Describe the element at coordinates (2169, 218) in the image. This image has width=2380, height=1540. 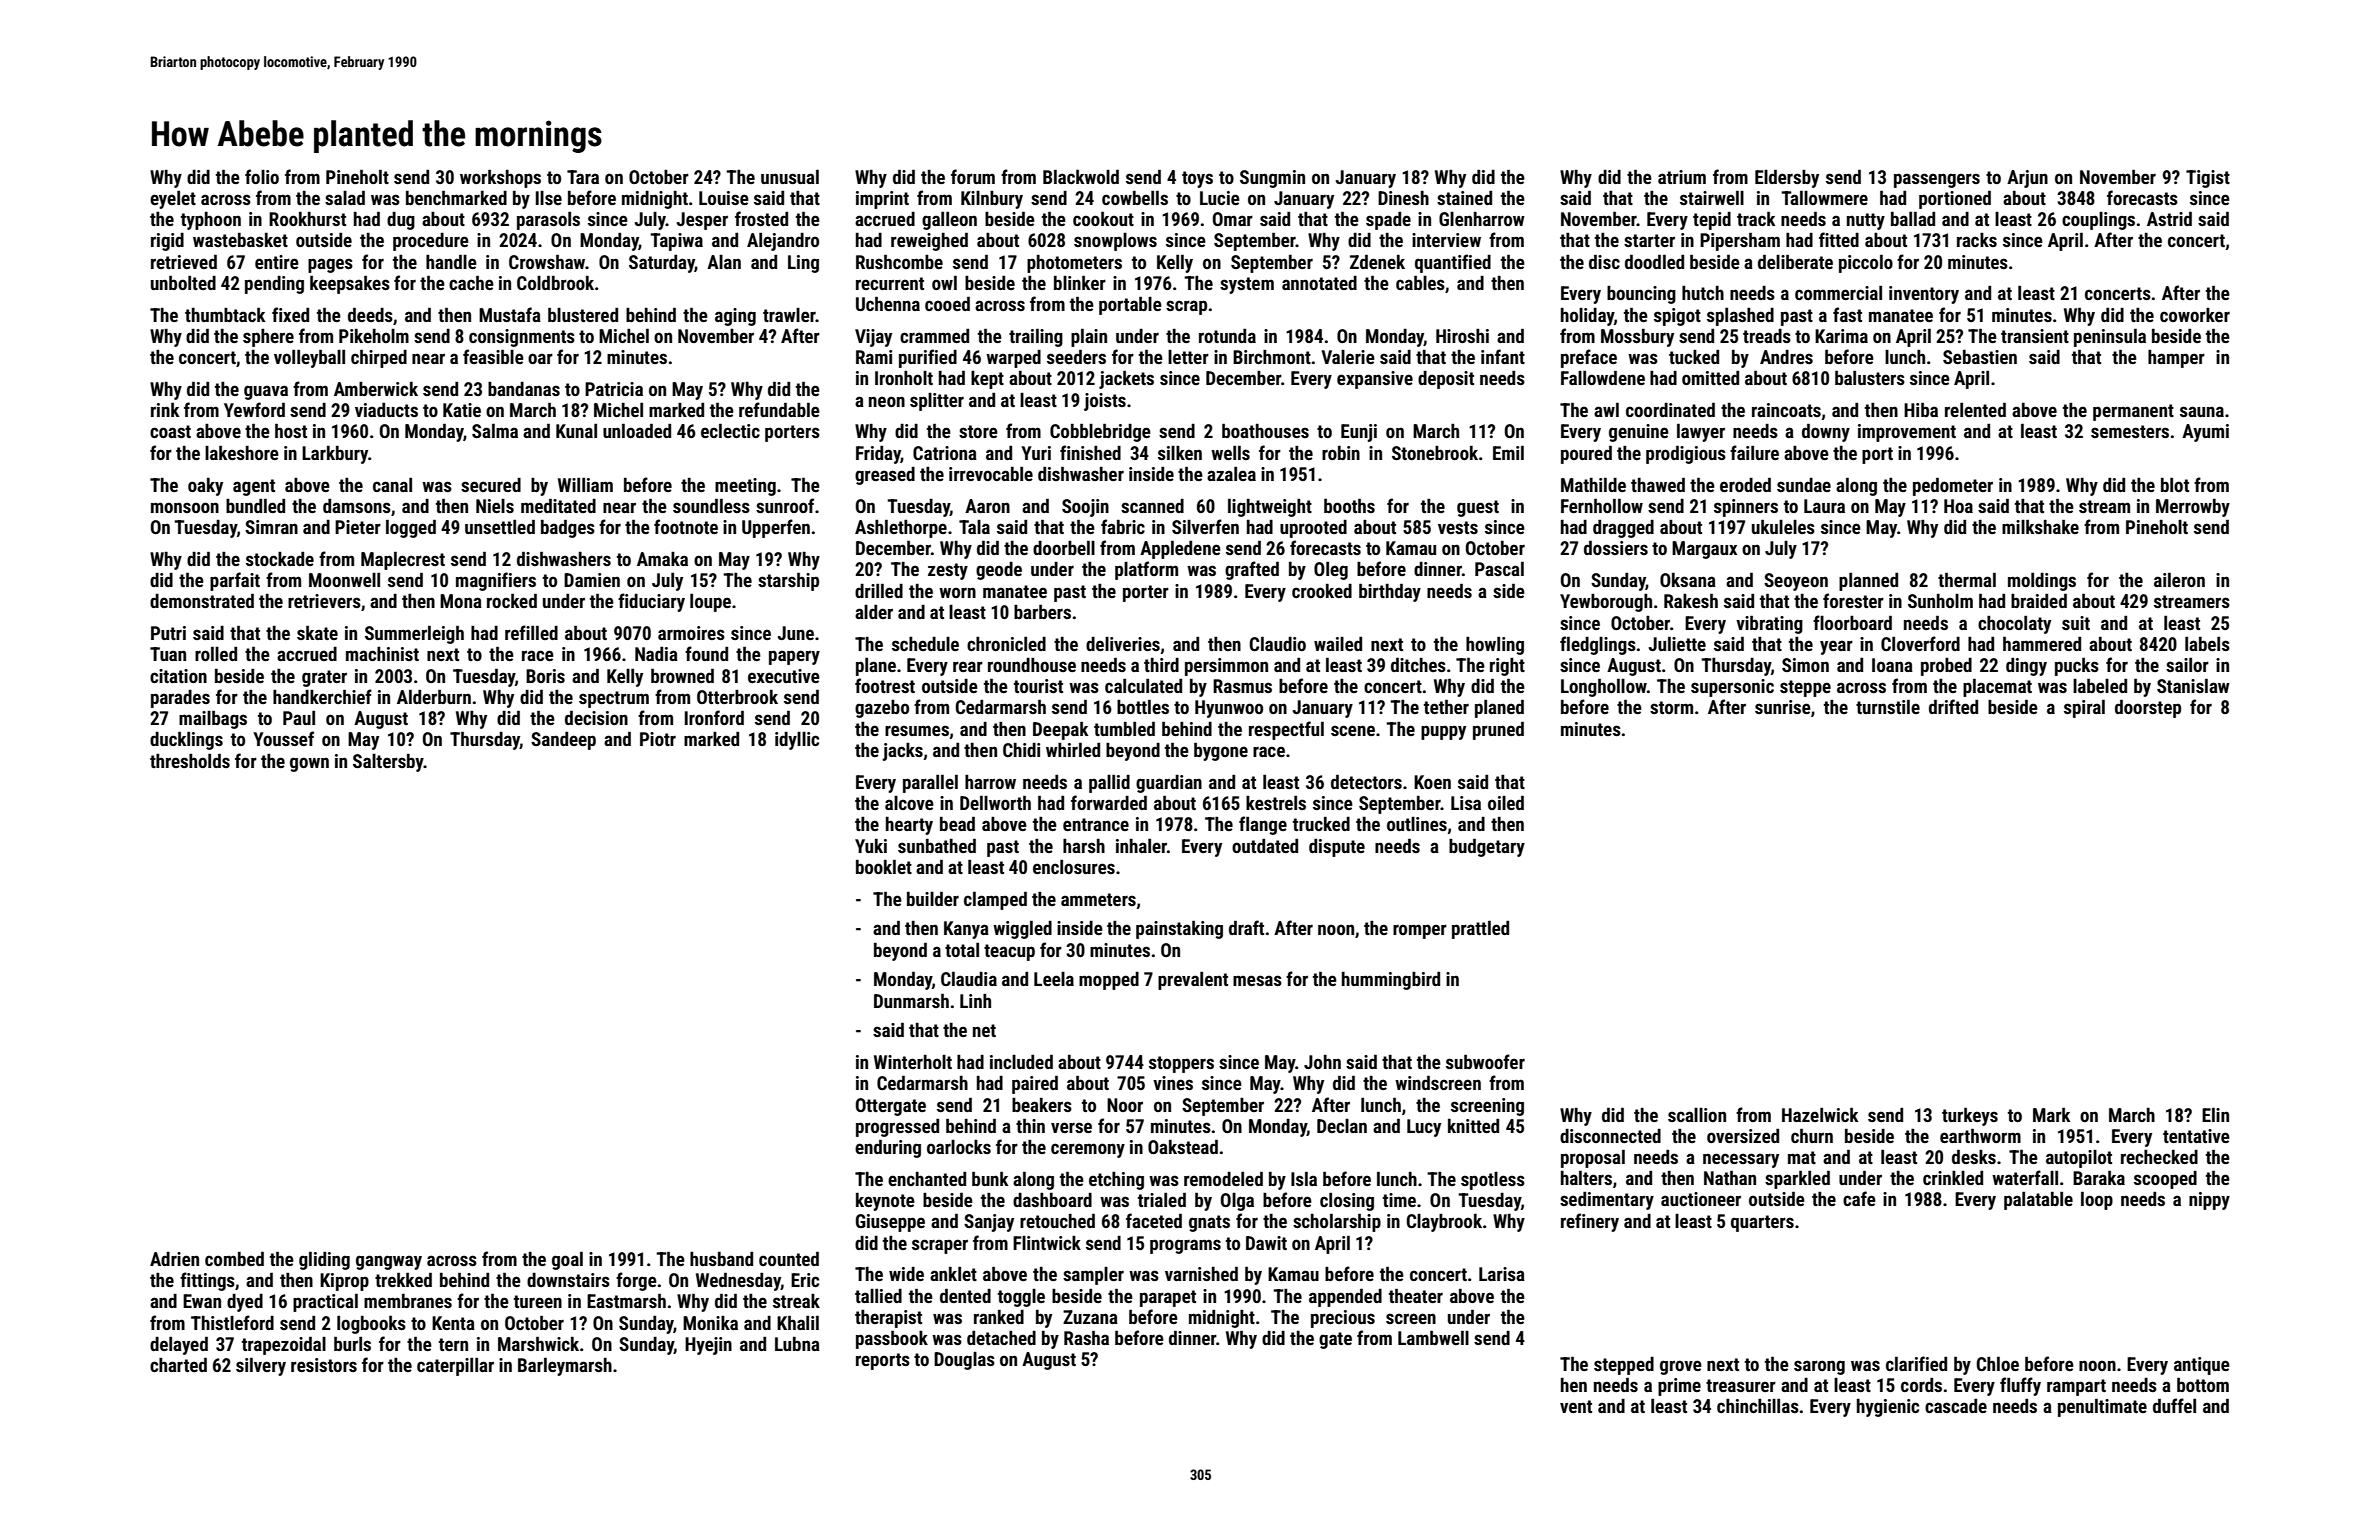
I see `Astrid` at that location.
